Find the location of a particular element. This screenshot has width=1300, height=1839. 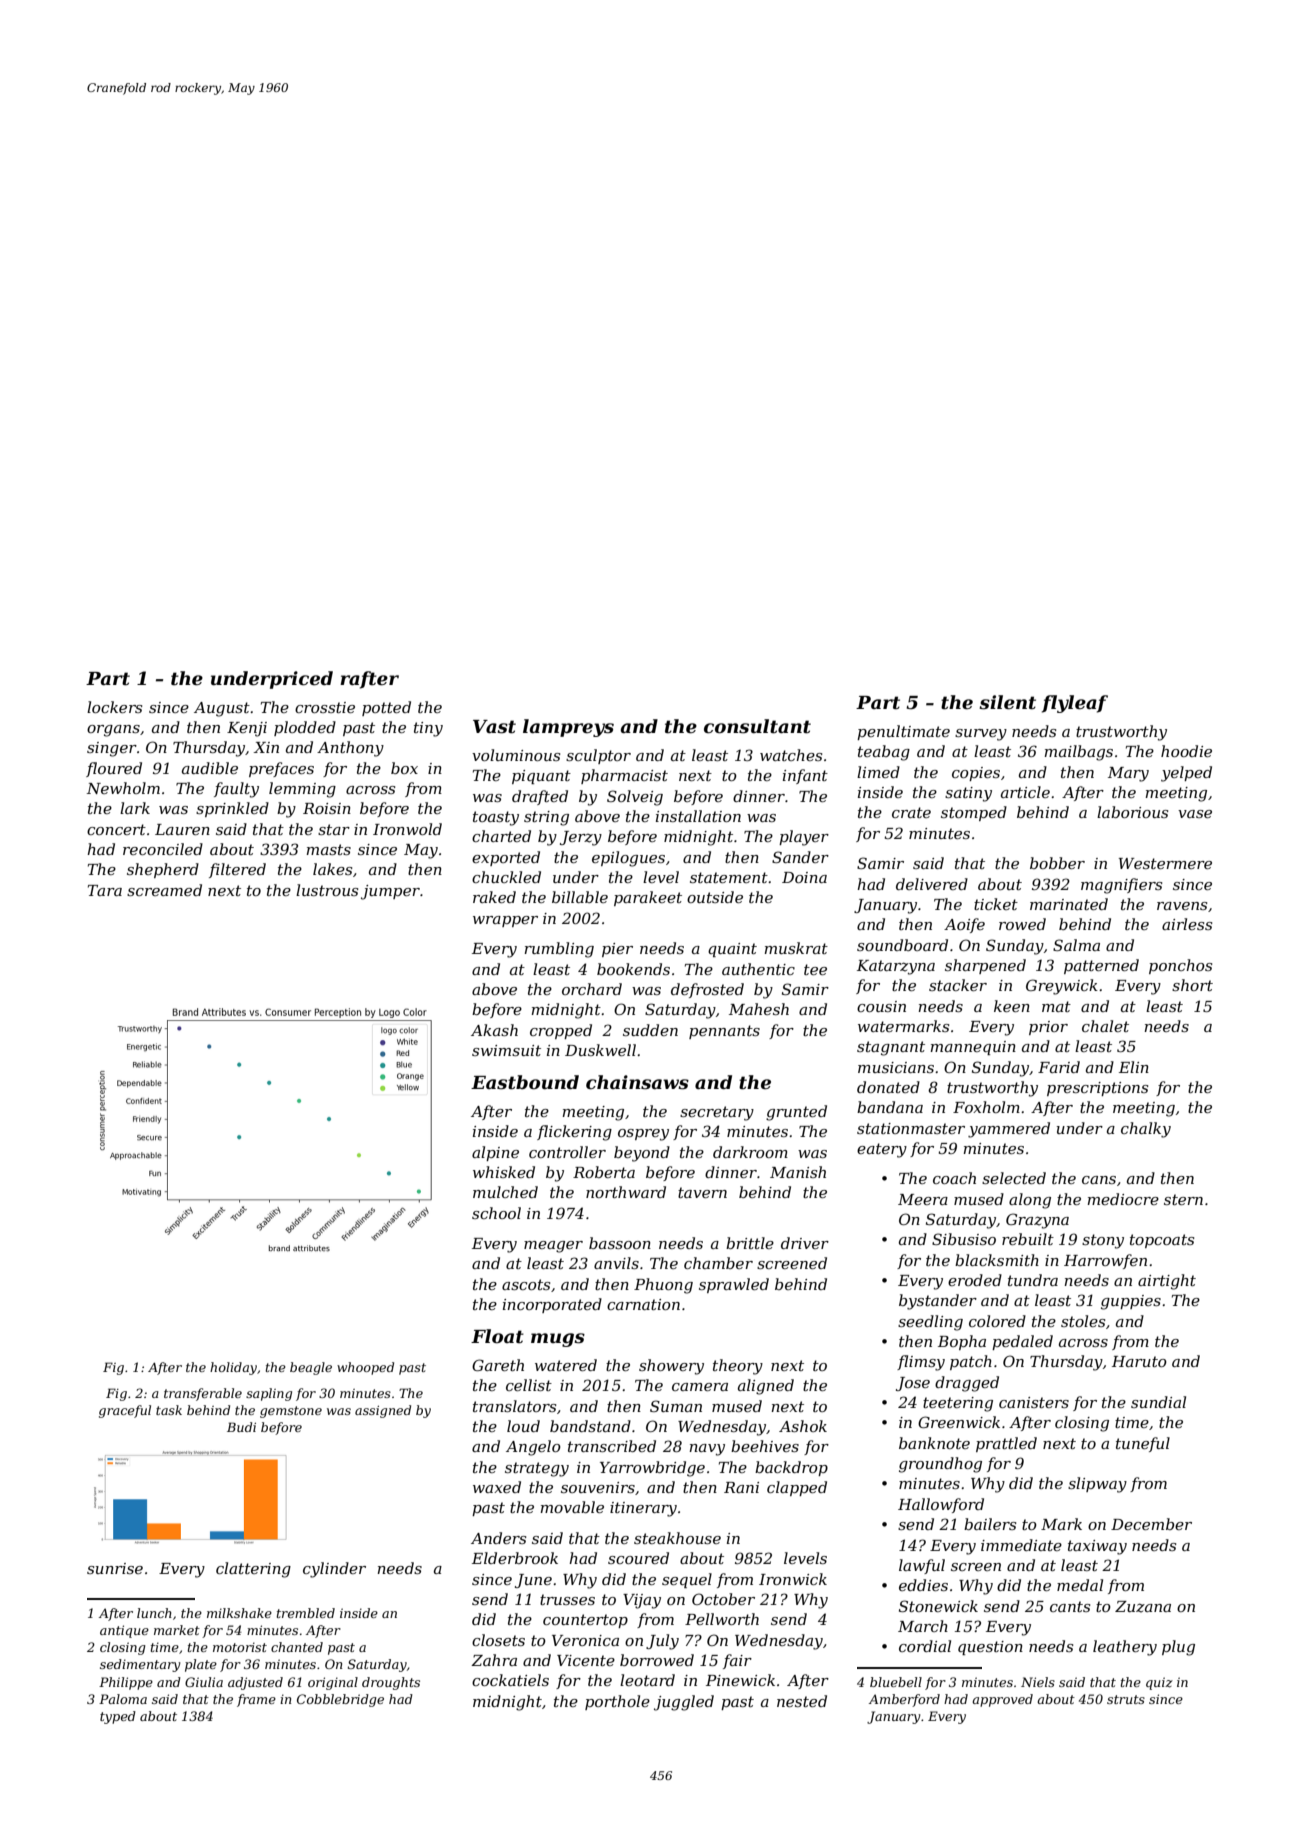

juggled is located at coordinates (684, 1703).
